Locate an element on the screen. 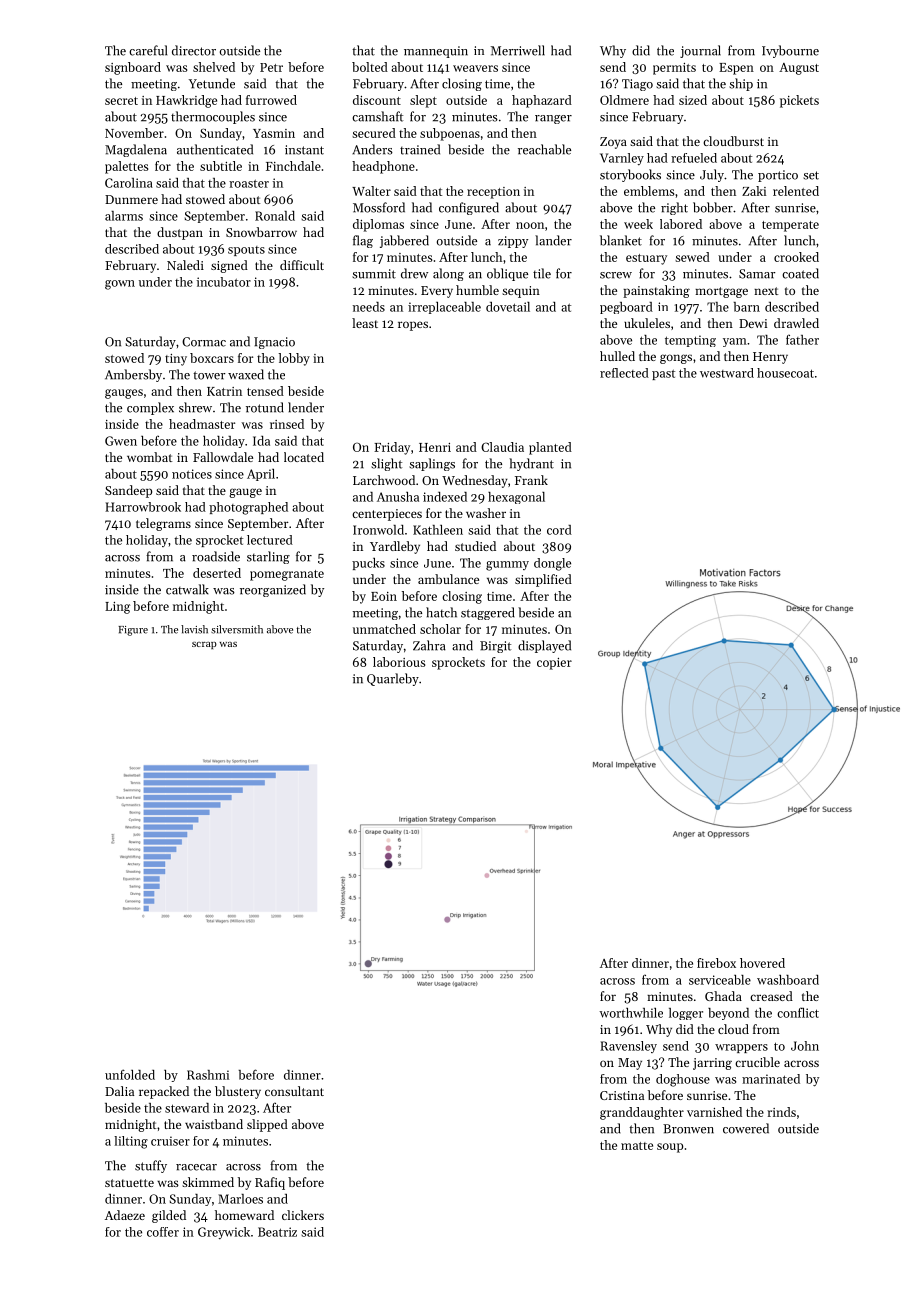  clickers is located at coordinates (303, 1215).
